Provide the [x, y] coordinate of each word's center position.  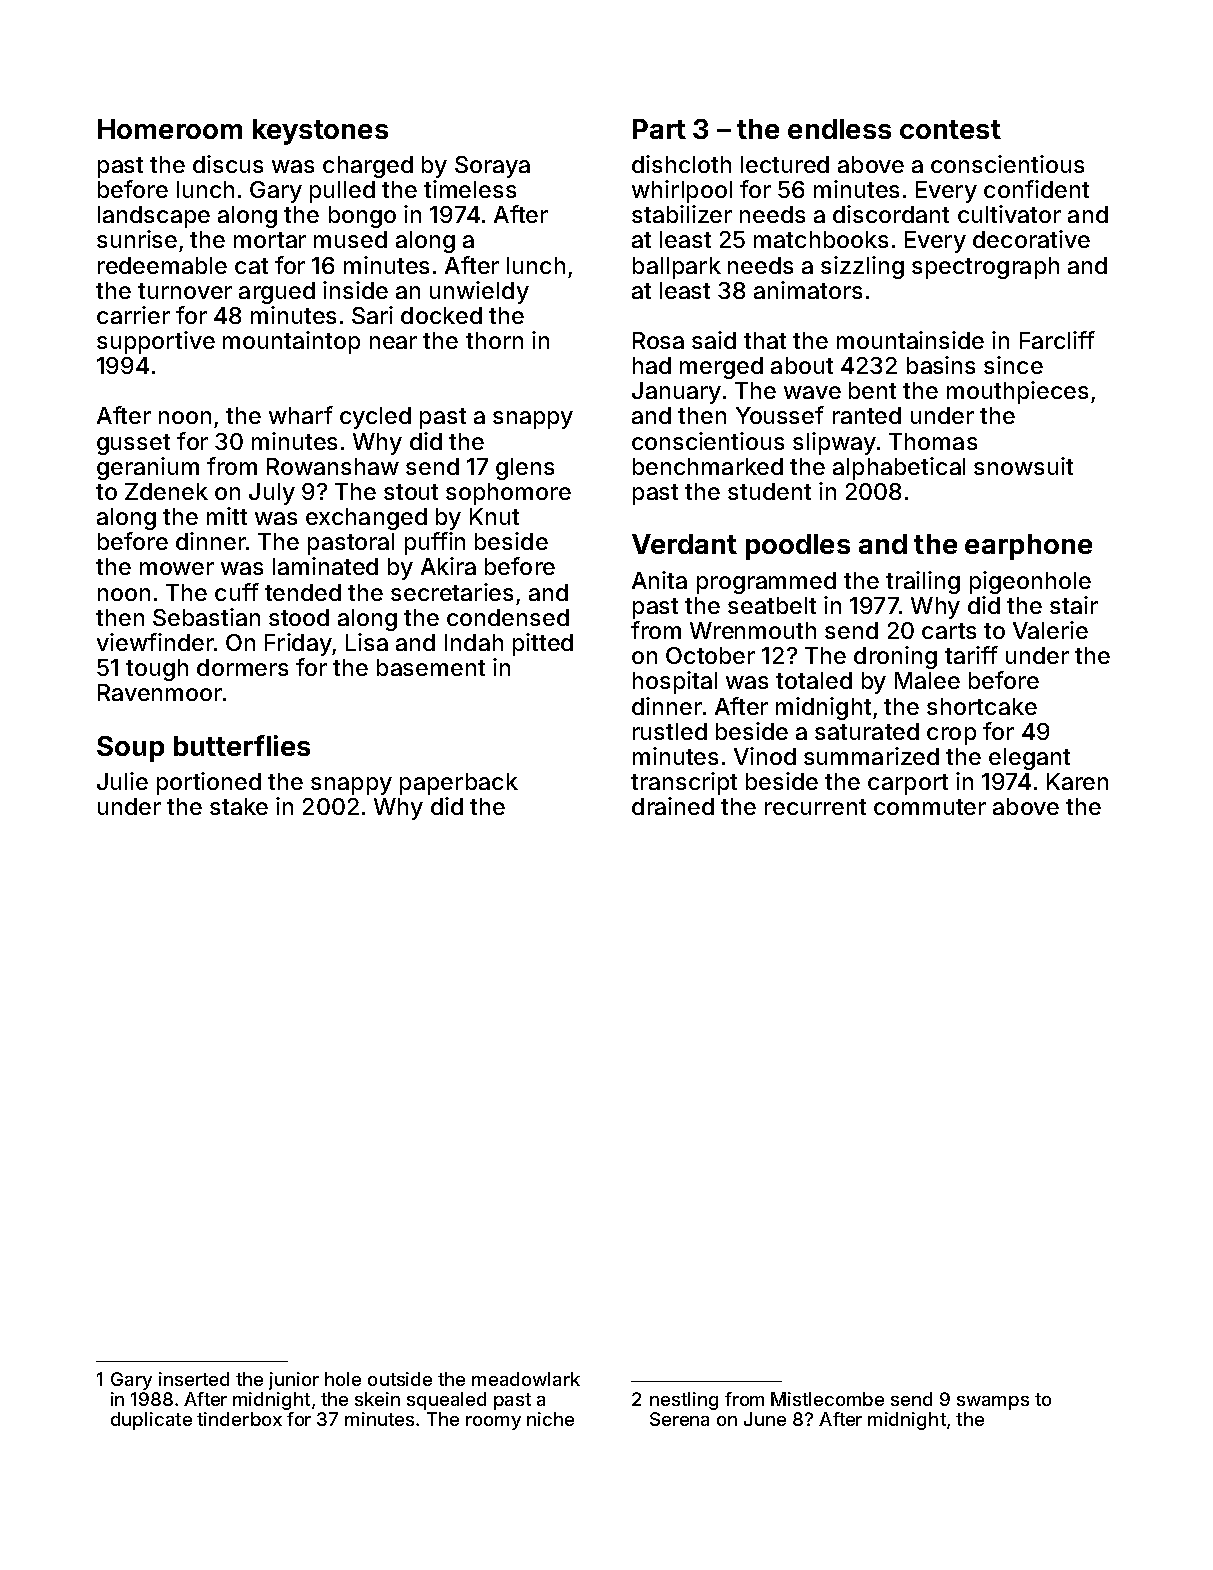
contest [950, 129]
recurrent [815, 807]
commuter [930, 807]
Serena [679, 1419]
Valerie [1050, 630]
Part [659, 129]
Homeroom [170, 129]
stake [239, 806]
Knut [494, 516]
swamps [993, 1403]
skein [377, 1399]
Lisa [367, 642]
